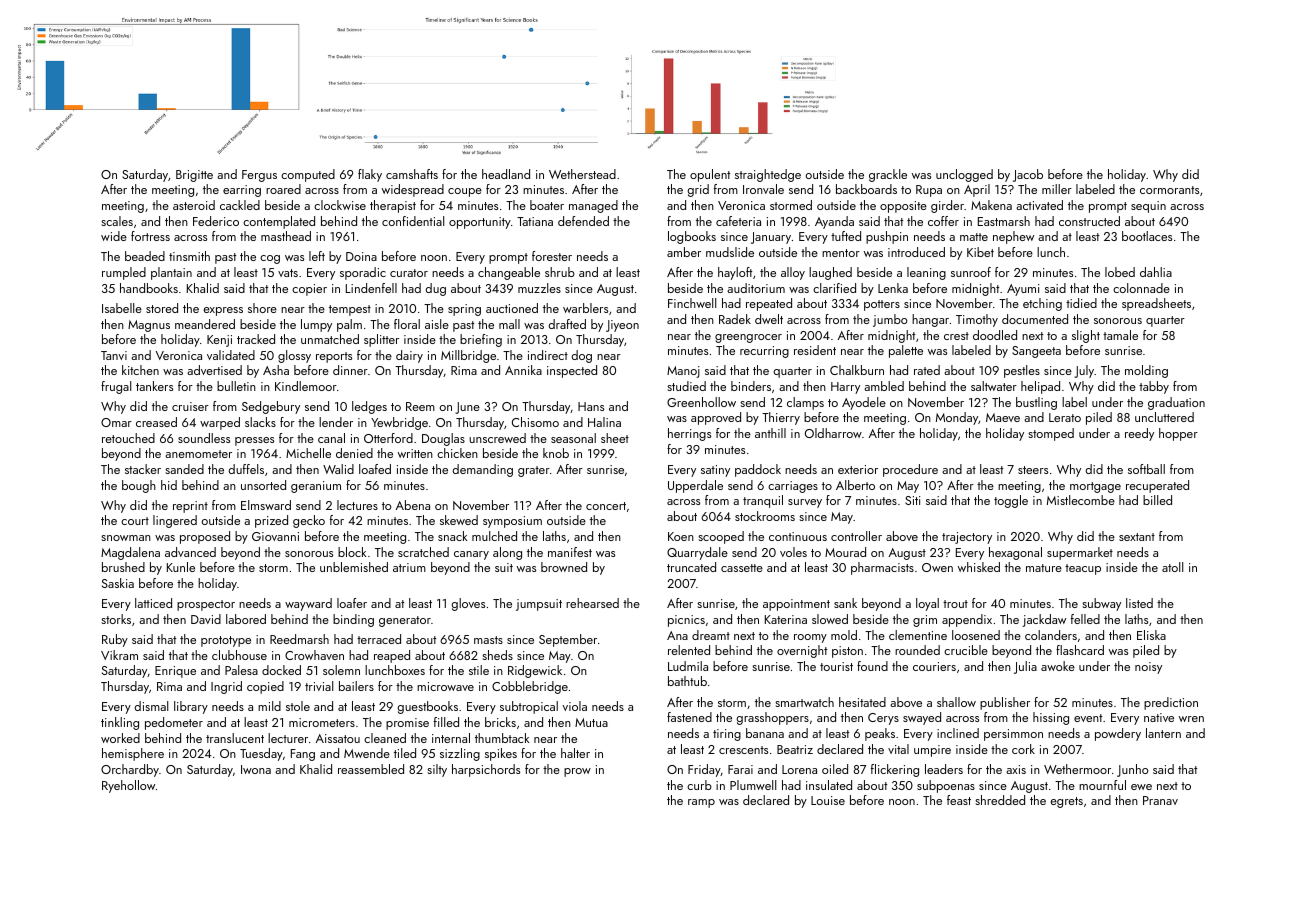 The width and height of the document is (1308, 924). Describe the element at coordinates (1157, 500) in the document. I see `billed` at that location.
